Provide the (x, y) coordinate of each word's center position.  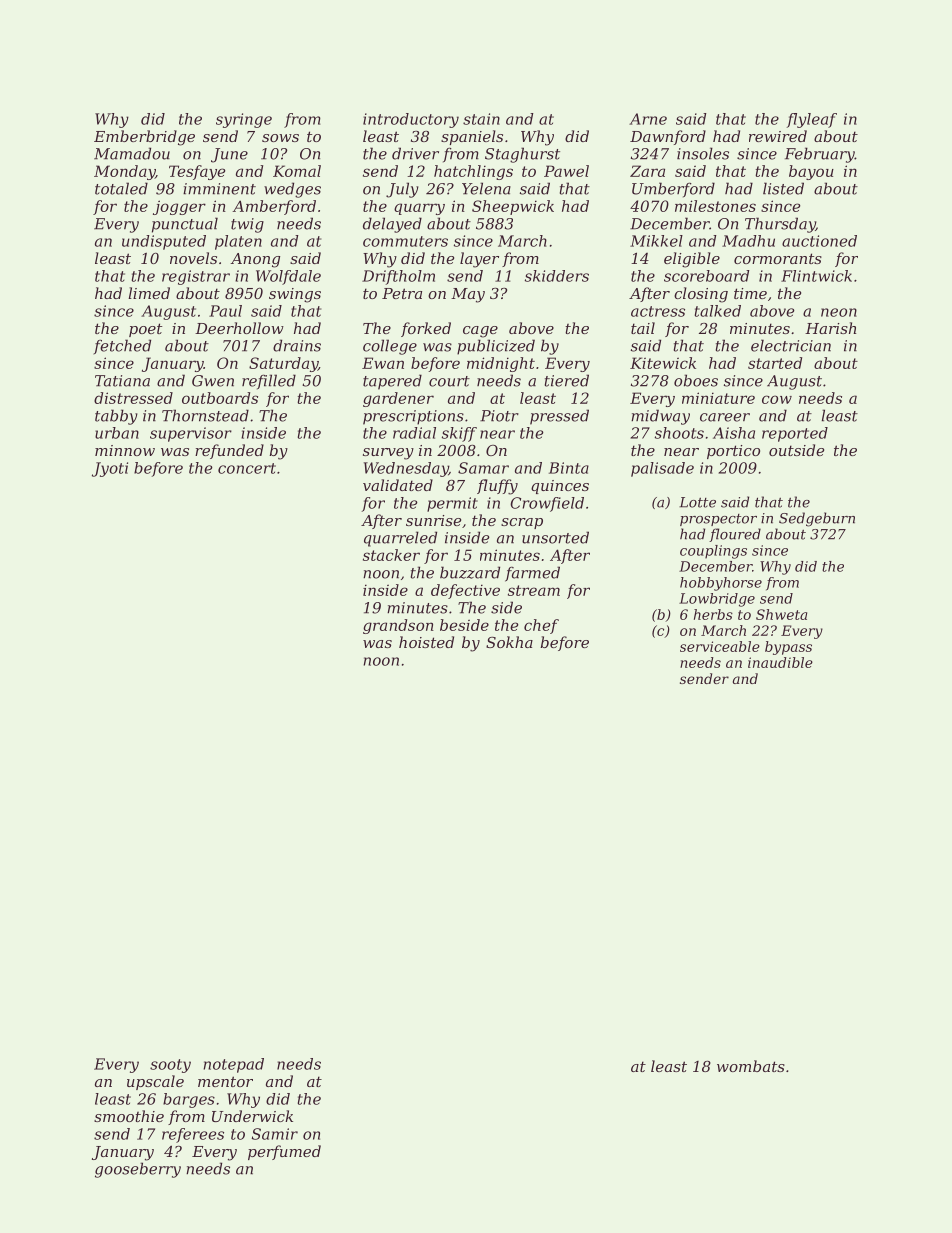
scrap (522, 523)
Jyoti (110, 469)
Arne (648, 119)
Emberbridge (144, 138)
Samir (275, 1134)
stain (481, 119)
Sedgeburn (817, 519)
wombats (751, 1066)
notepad (233, 1065)
